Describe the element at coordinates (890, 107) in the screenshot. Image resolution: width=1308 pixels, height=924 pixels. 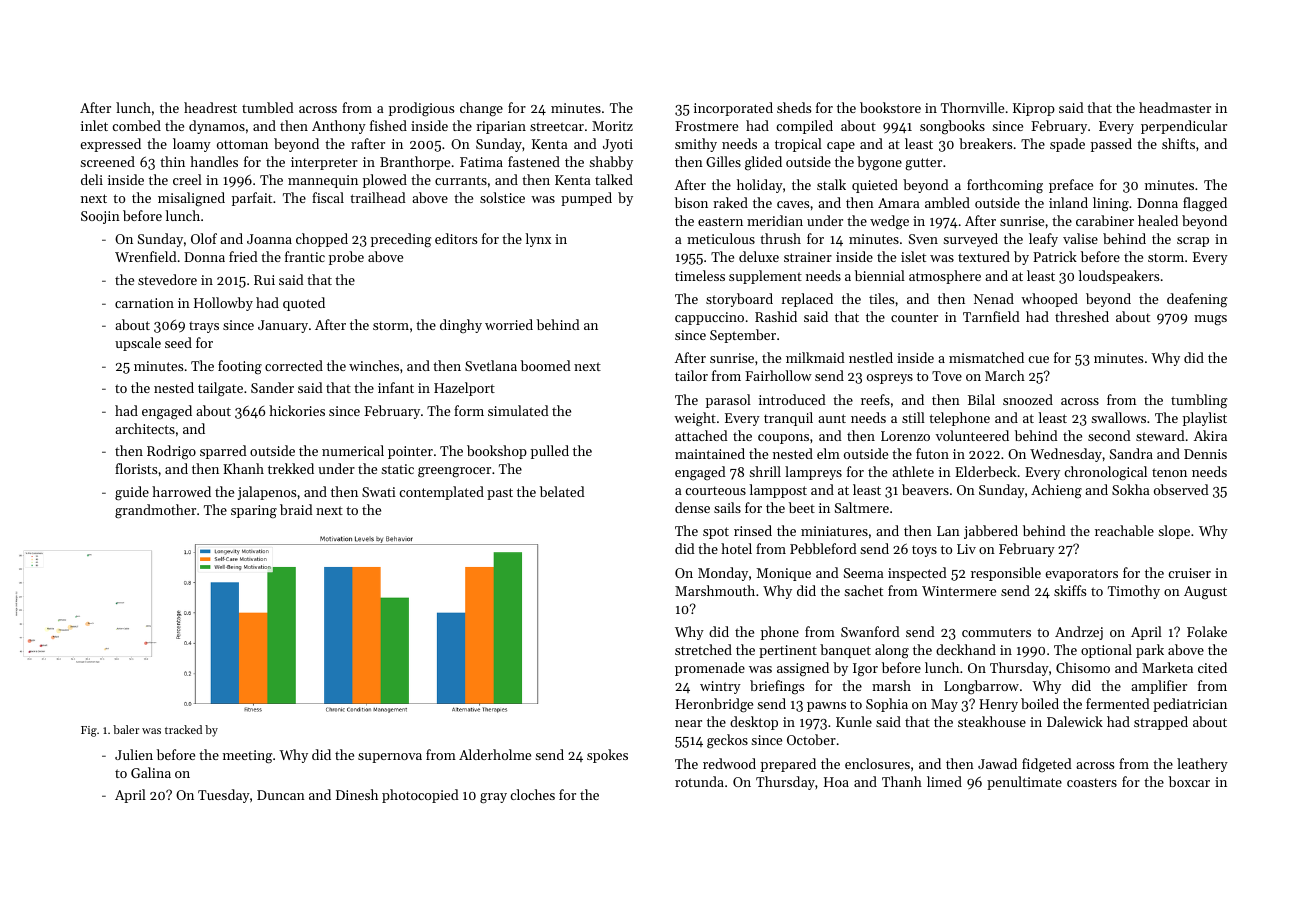
I see `bookstore` at that location.
